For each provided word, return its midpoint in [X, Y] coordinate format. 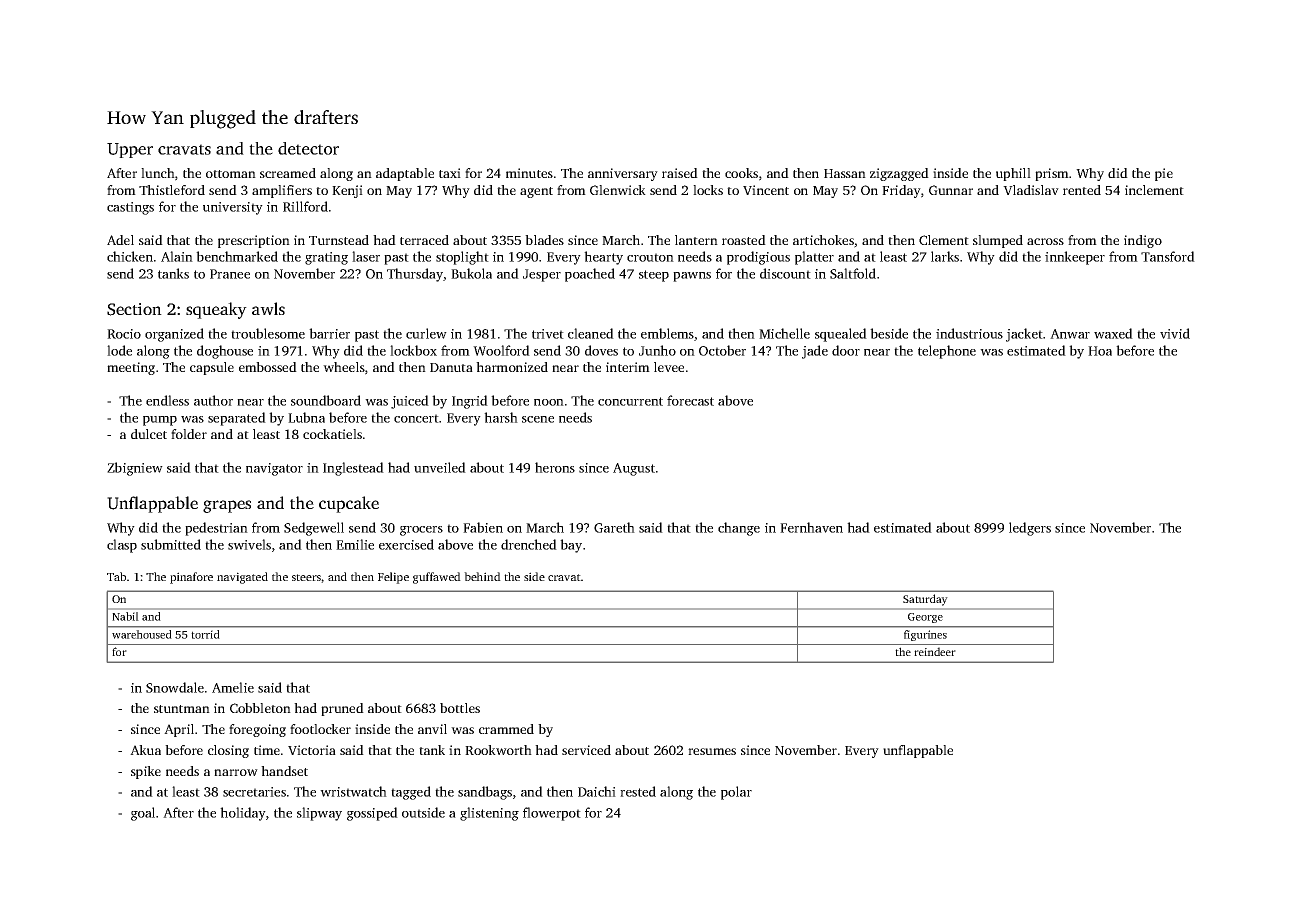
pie [1164, 174]
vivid [1175, 333]
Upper [130, 150]
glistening [489, 814]
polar [736, 793]
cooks [741, 173]
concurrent [630, 401]
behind [482, 576]
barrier [329, 333]
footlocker [320, 729]
